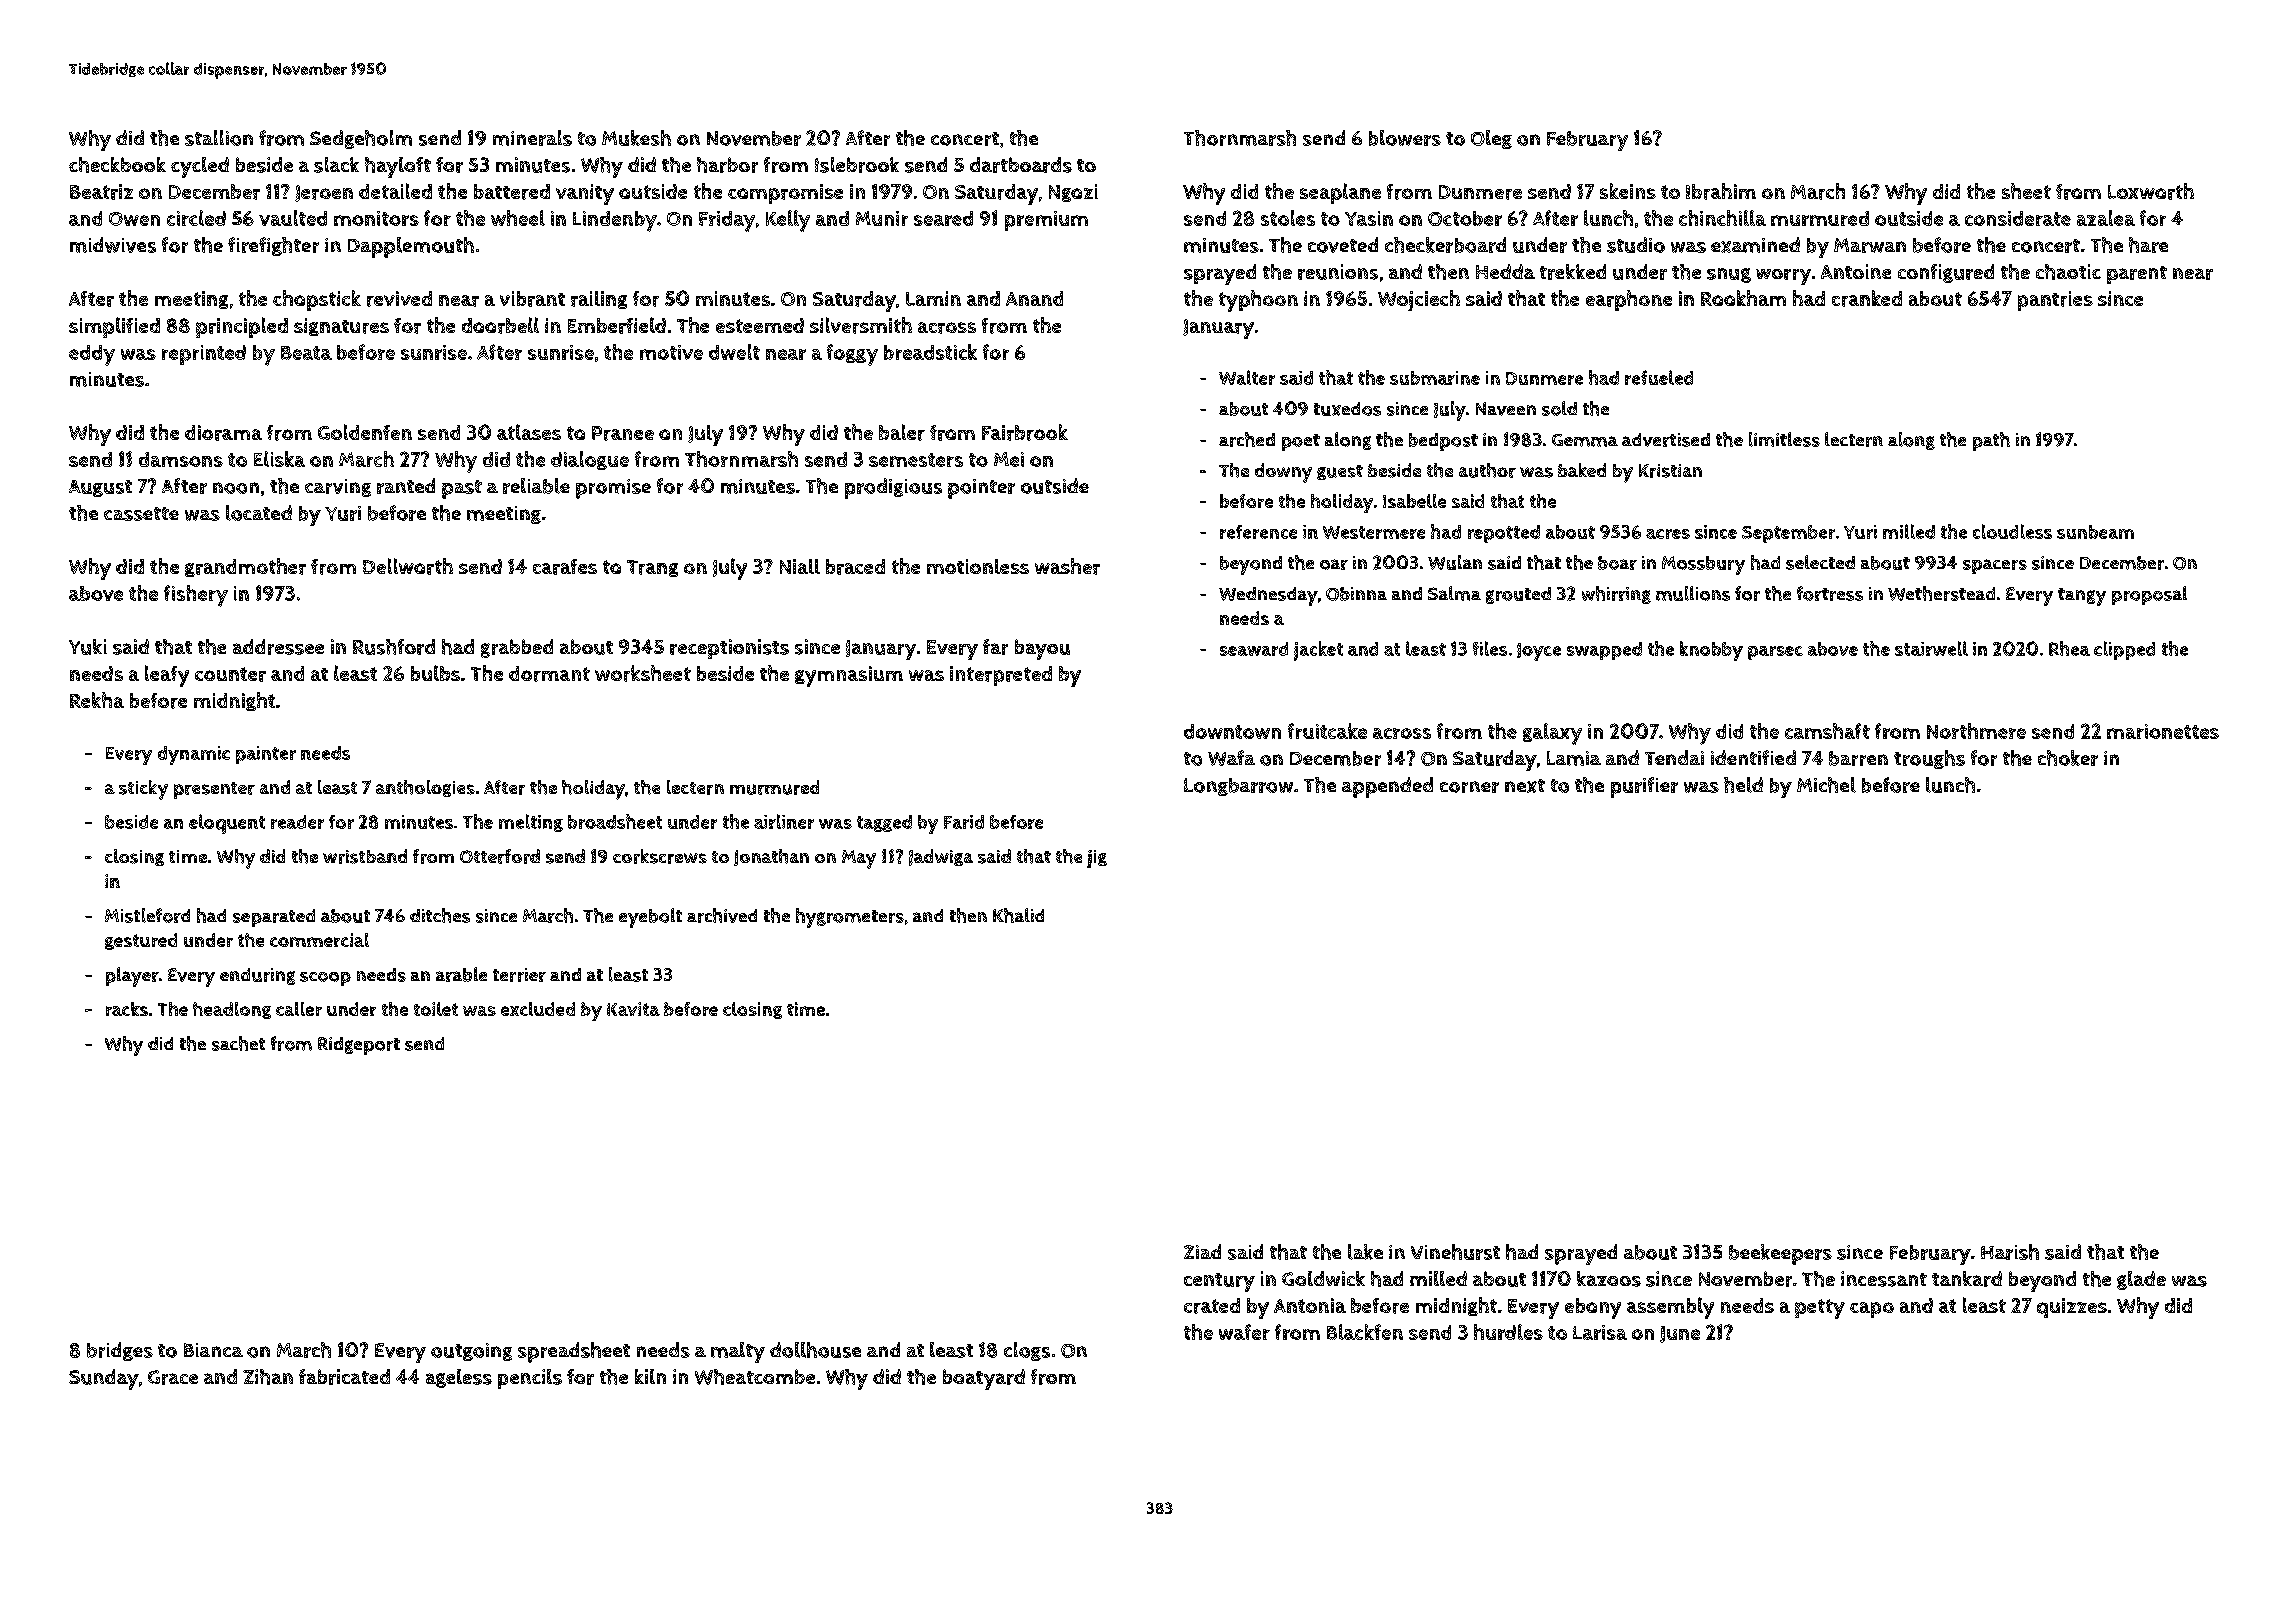  What do you see at coordinates (1659, 377) in the page?
I see `refueled` at bounding box center [1659, 377].
